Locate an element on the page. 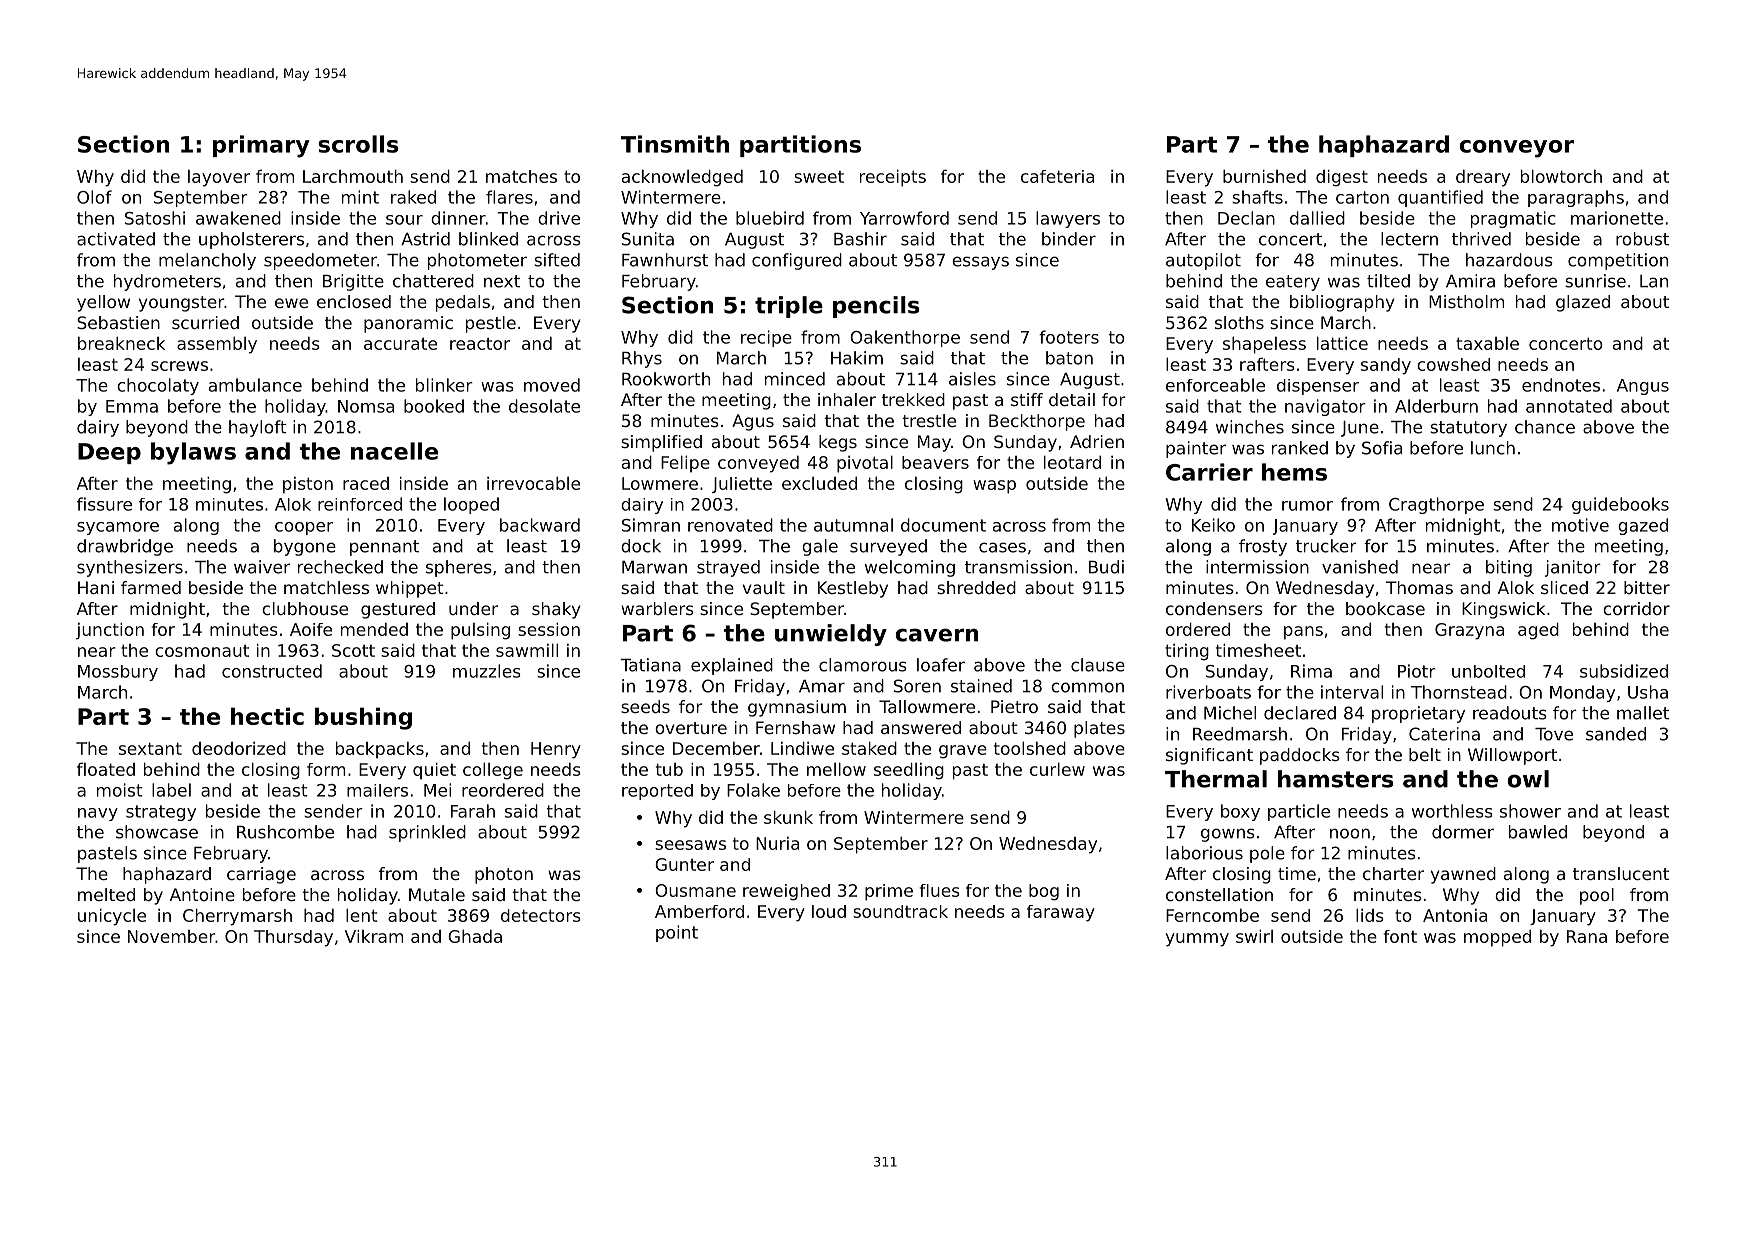  Soren is located at coordinates (917, 686).
